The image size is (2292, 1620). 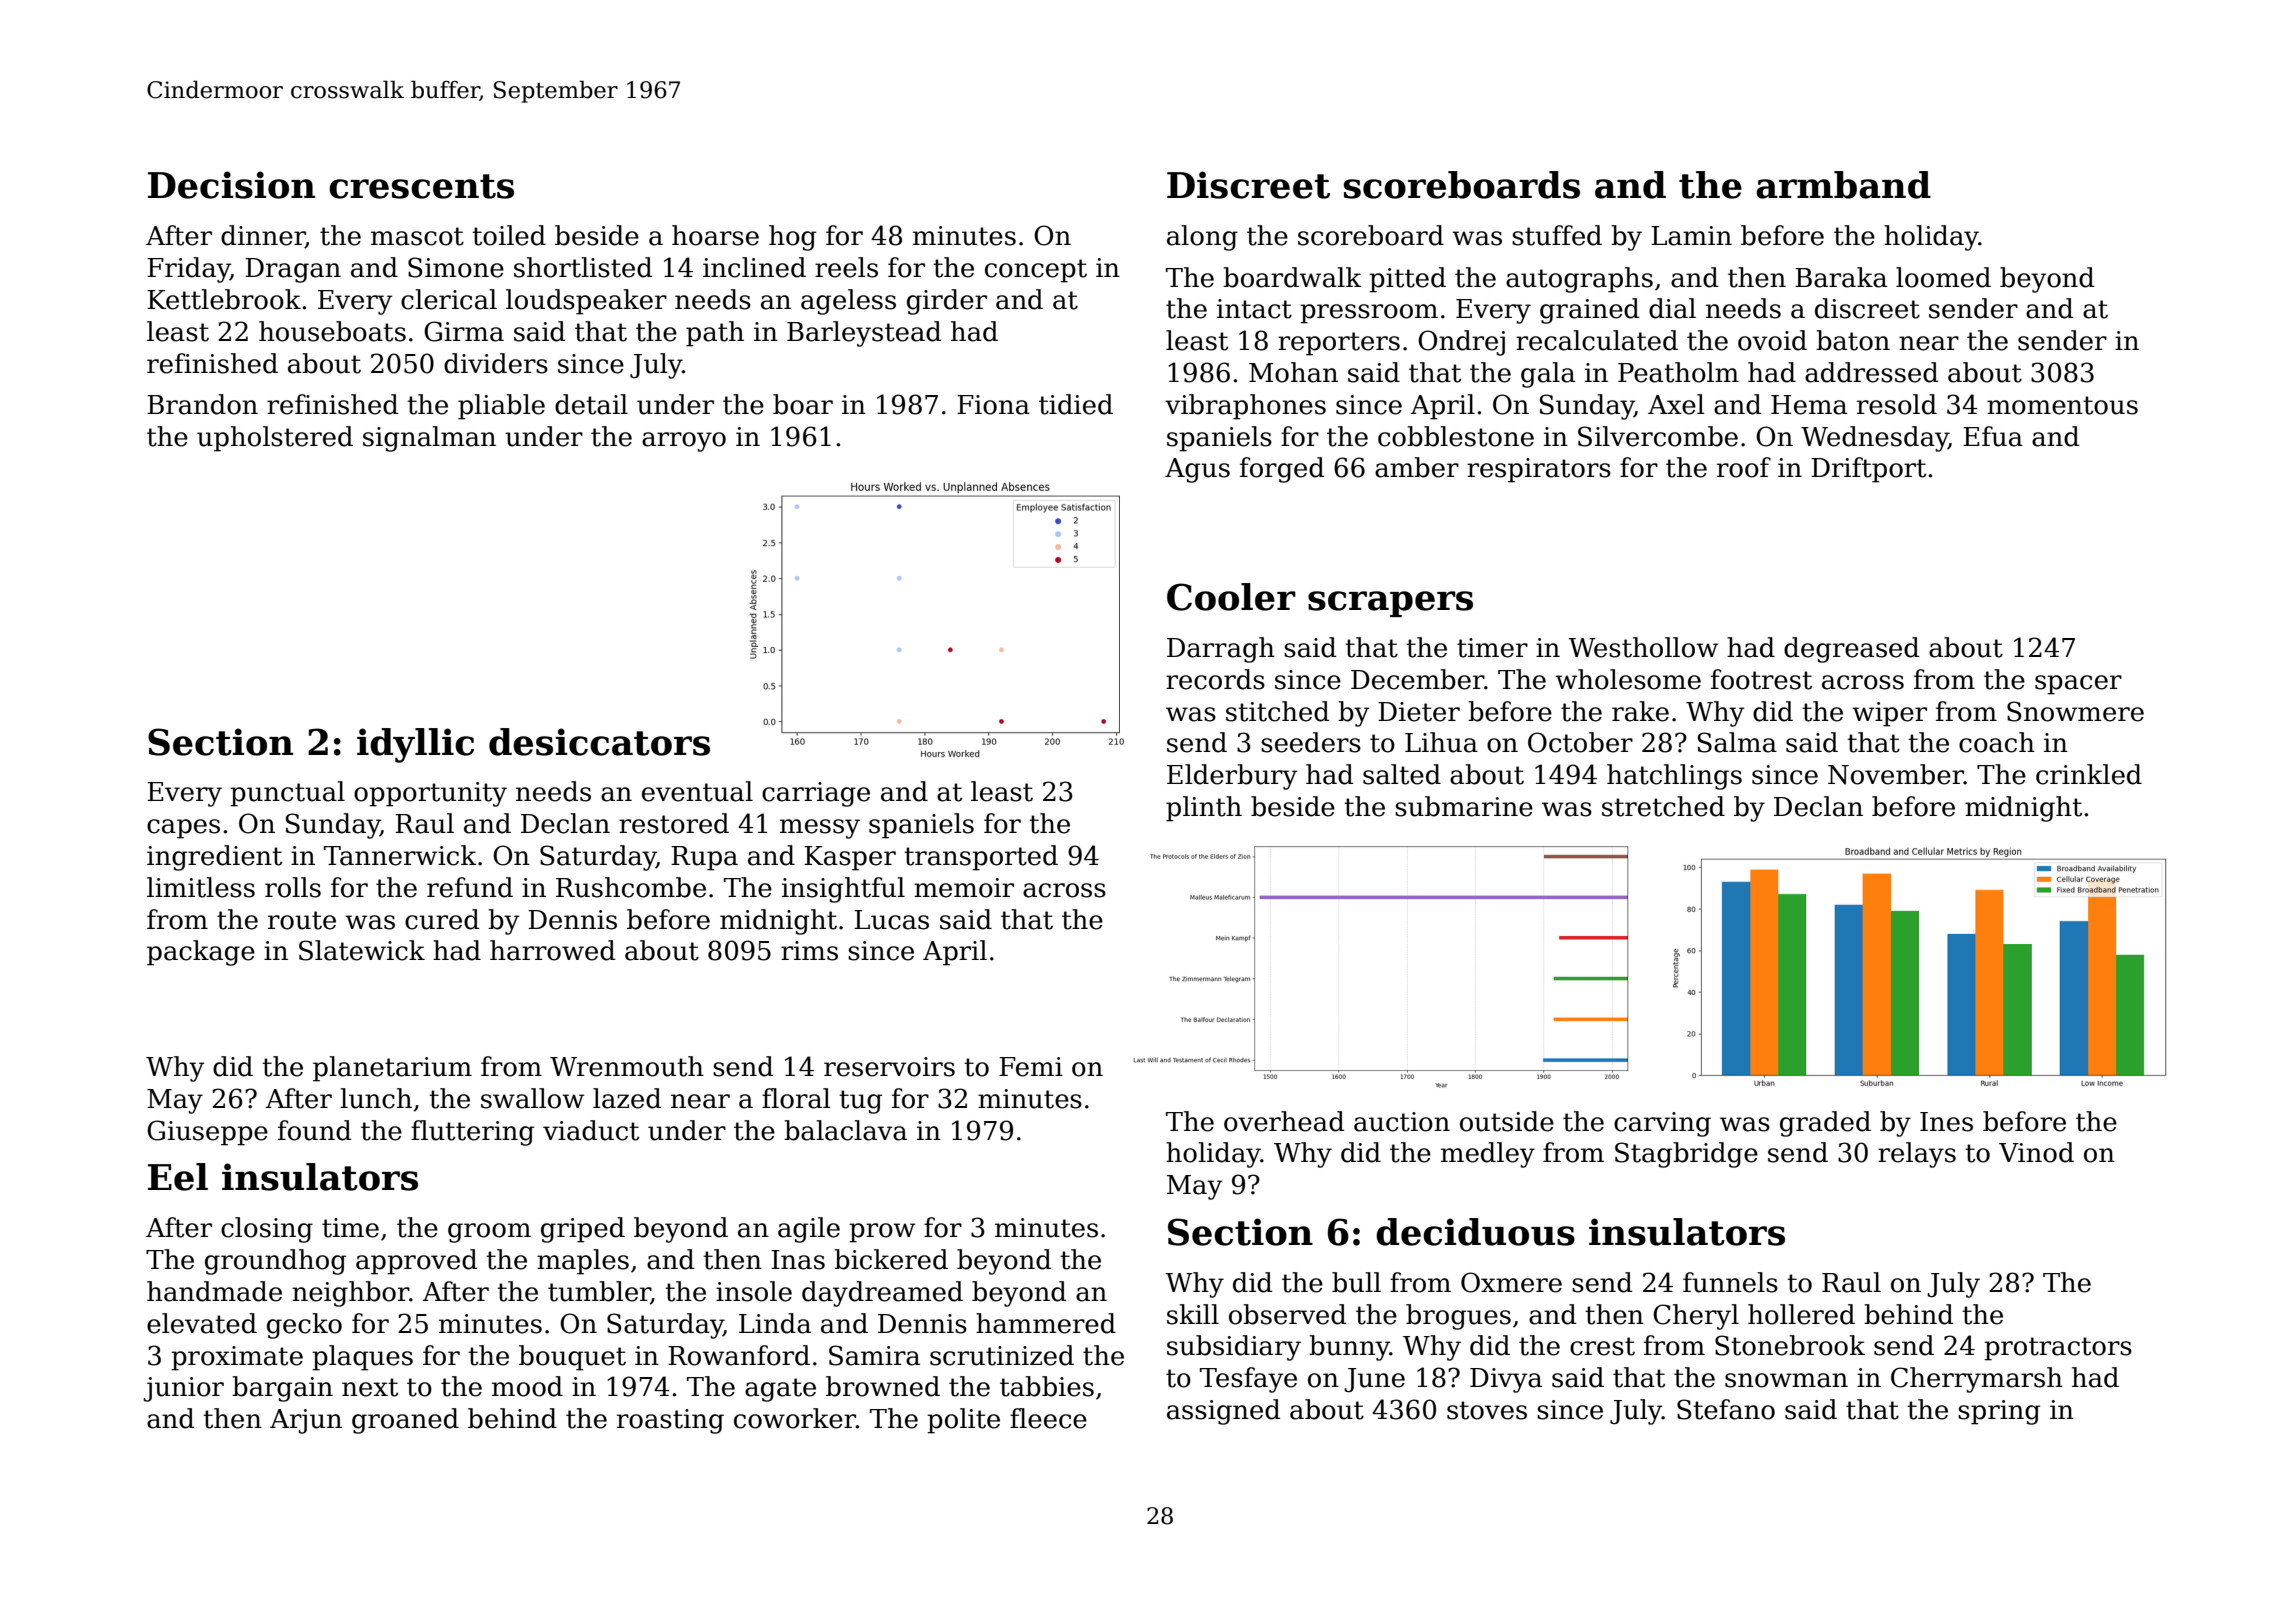 I want to click on Darragh, so click(x=1221, y=650).
